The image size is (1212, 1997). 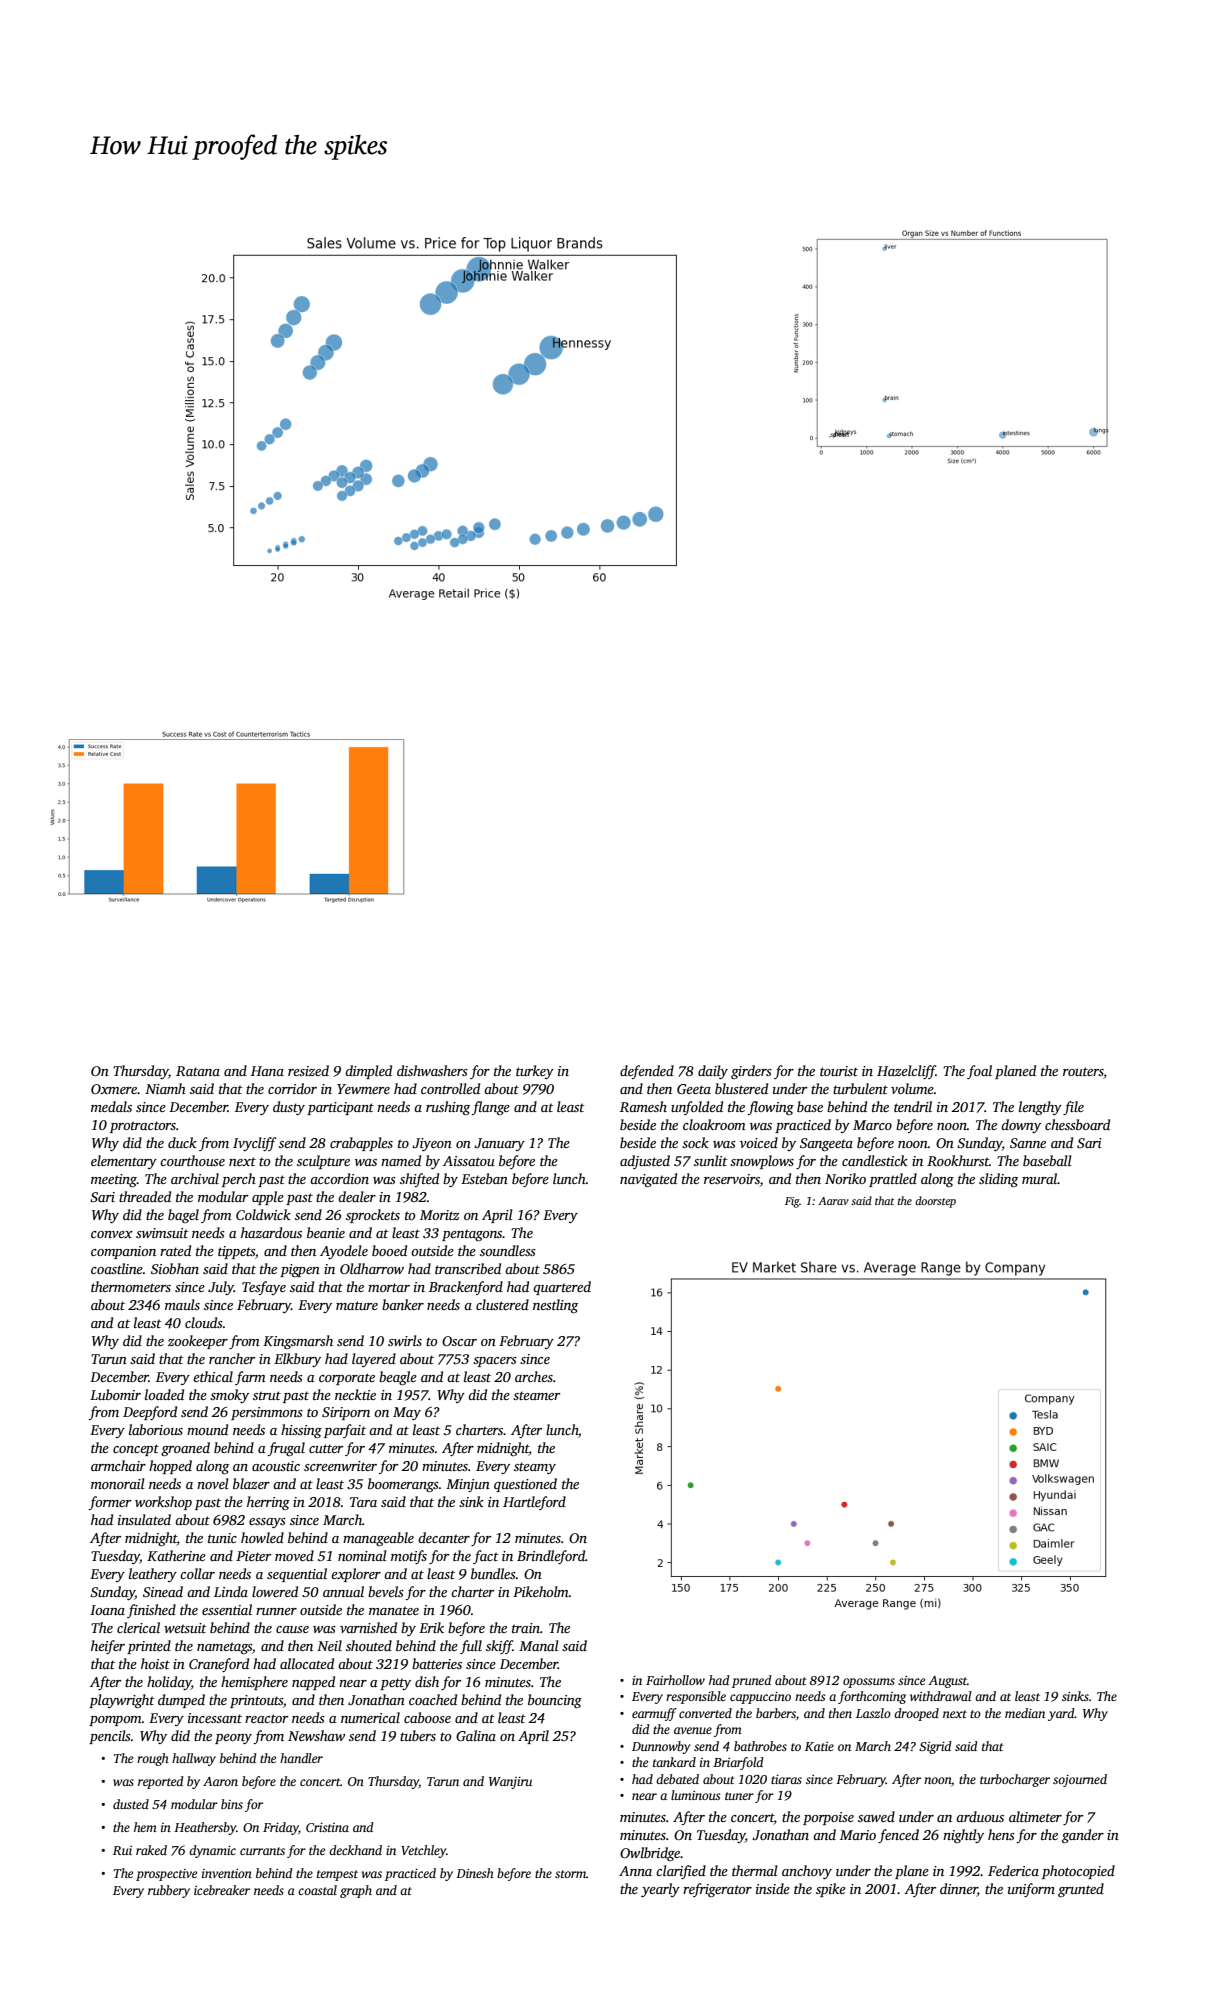 I want to click on doorstep, so click(x=935, y=1202).
